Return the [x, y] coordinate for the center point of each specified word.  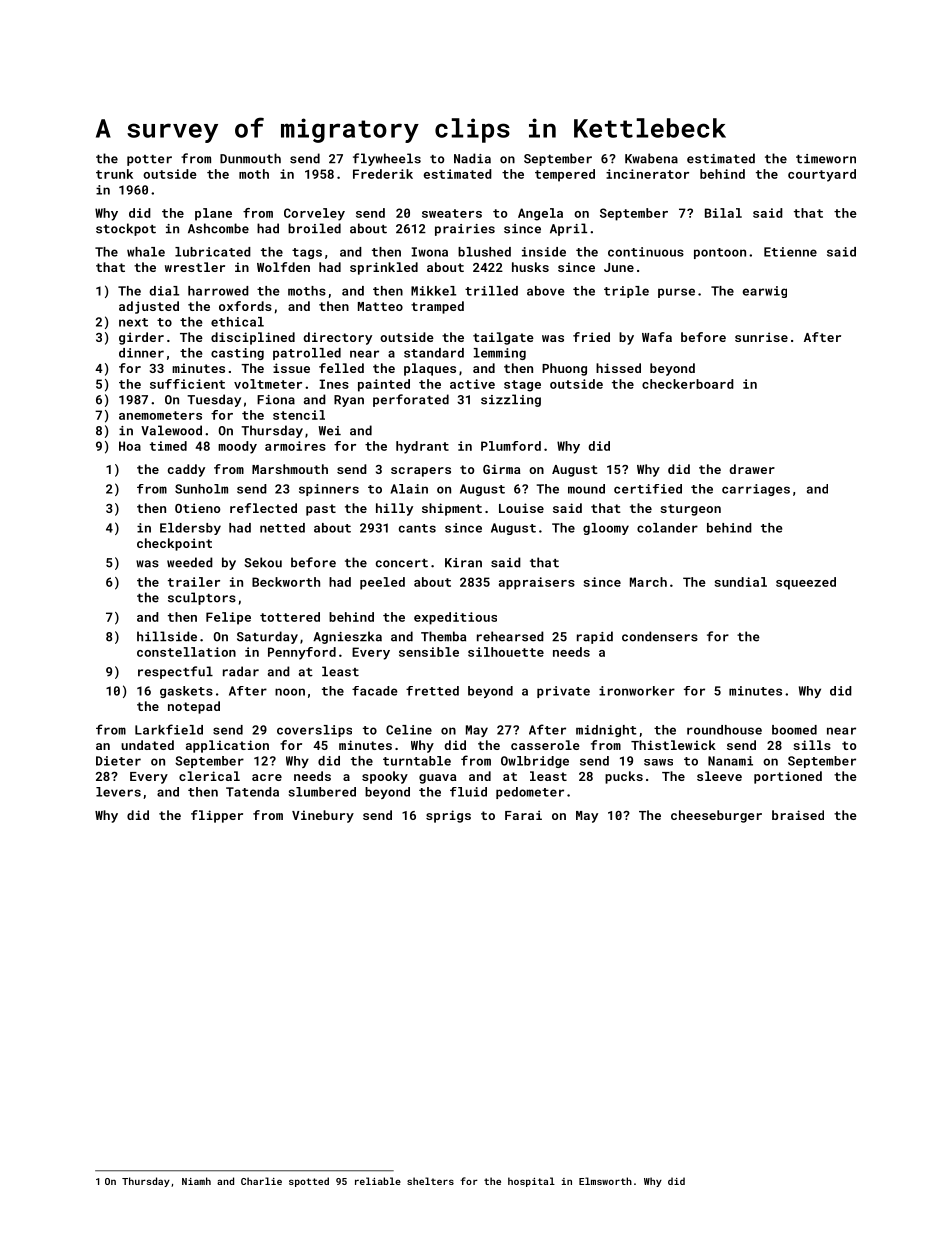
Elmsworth [605, 1181]
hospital [531, 1182]
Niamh [196, 1181]
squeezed [806, 583]
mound [586, 489]
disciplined [253, 338]
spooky [385, 777]
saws [658, 762]
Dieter [118, 761]
